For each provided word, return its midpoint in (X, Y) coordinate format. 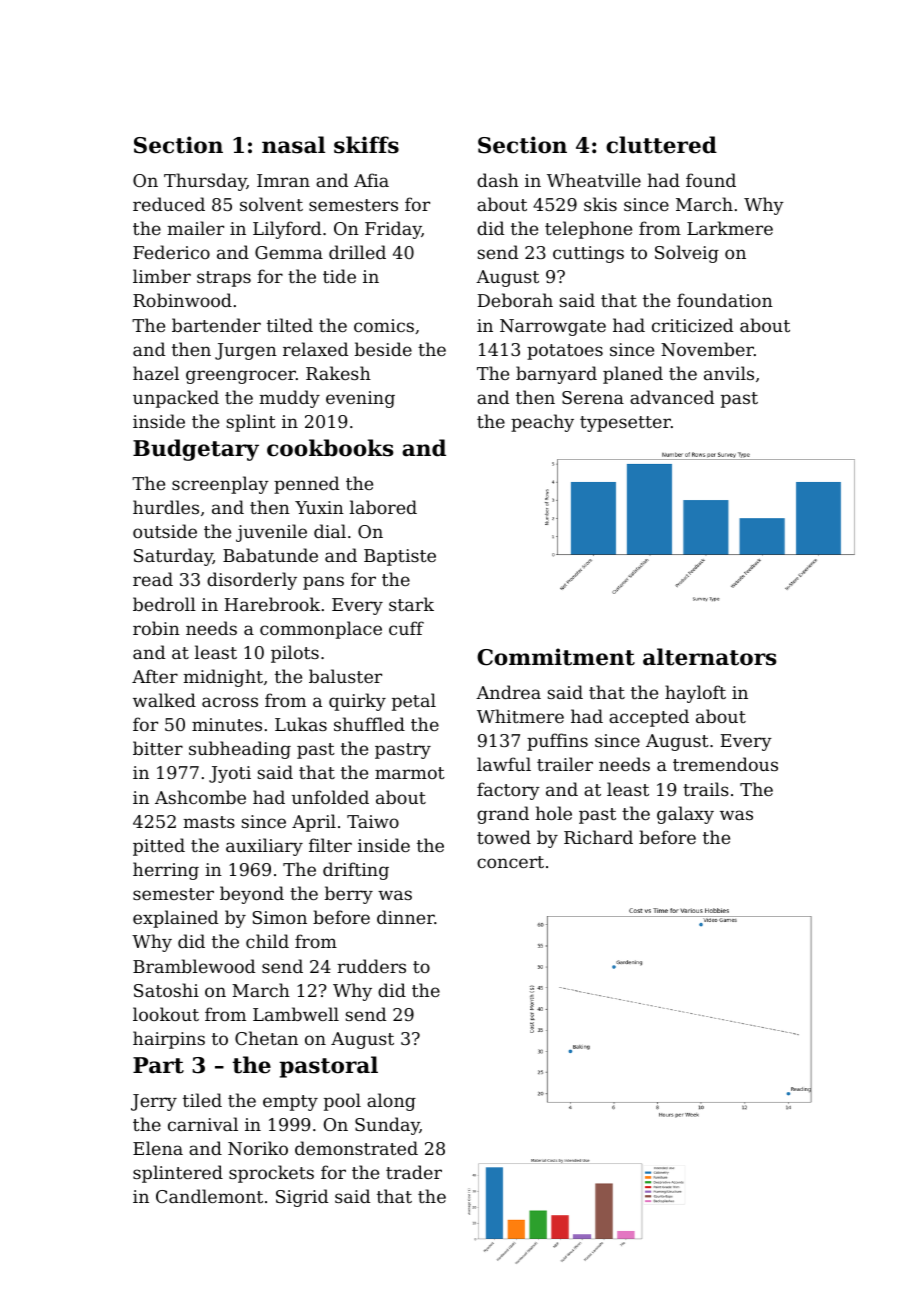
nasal (293, 145)
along (391, 1102)
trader (414, 1172)
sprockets (271, 1174)
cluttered (661, 145)
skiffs (366, 145)
